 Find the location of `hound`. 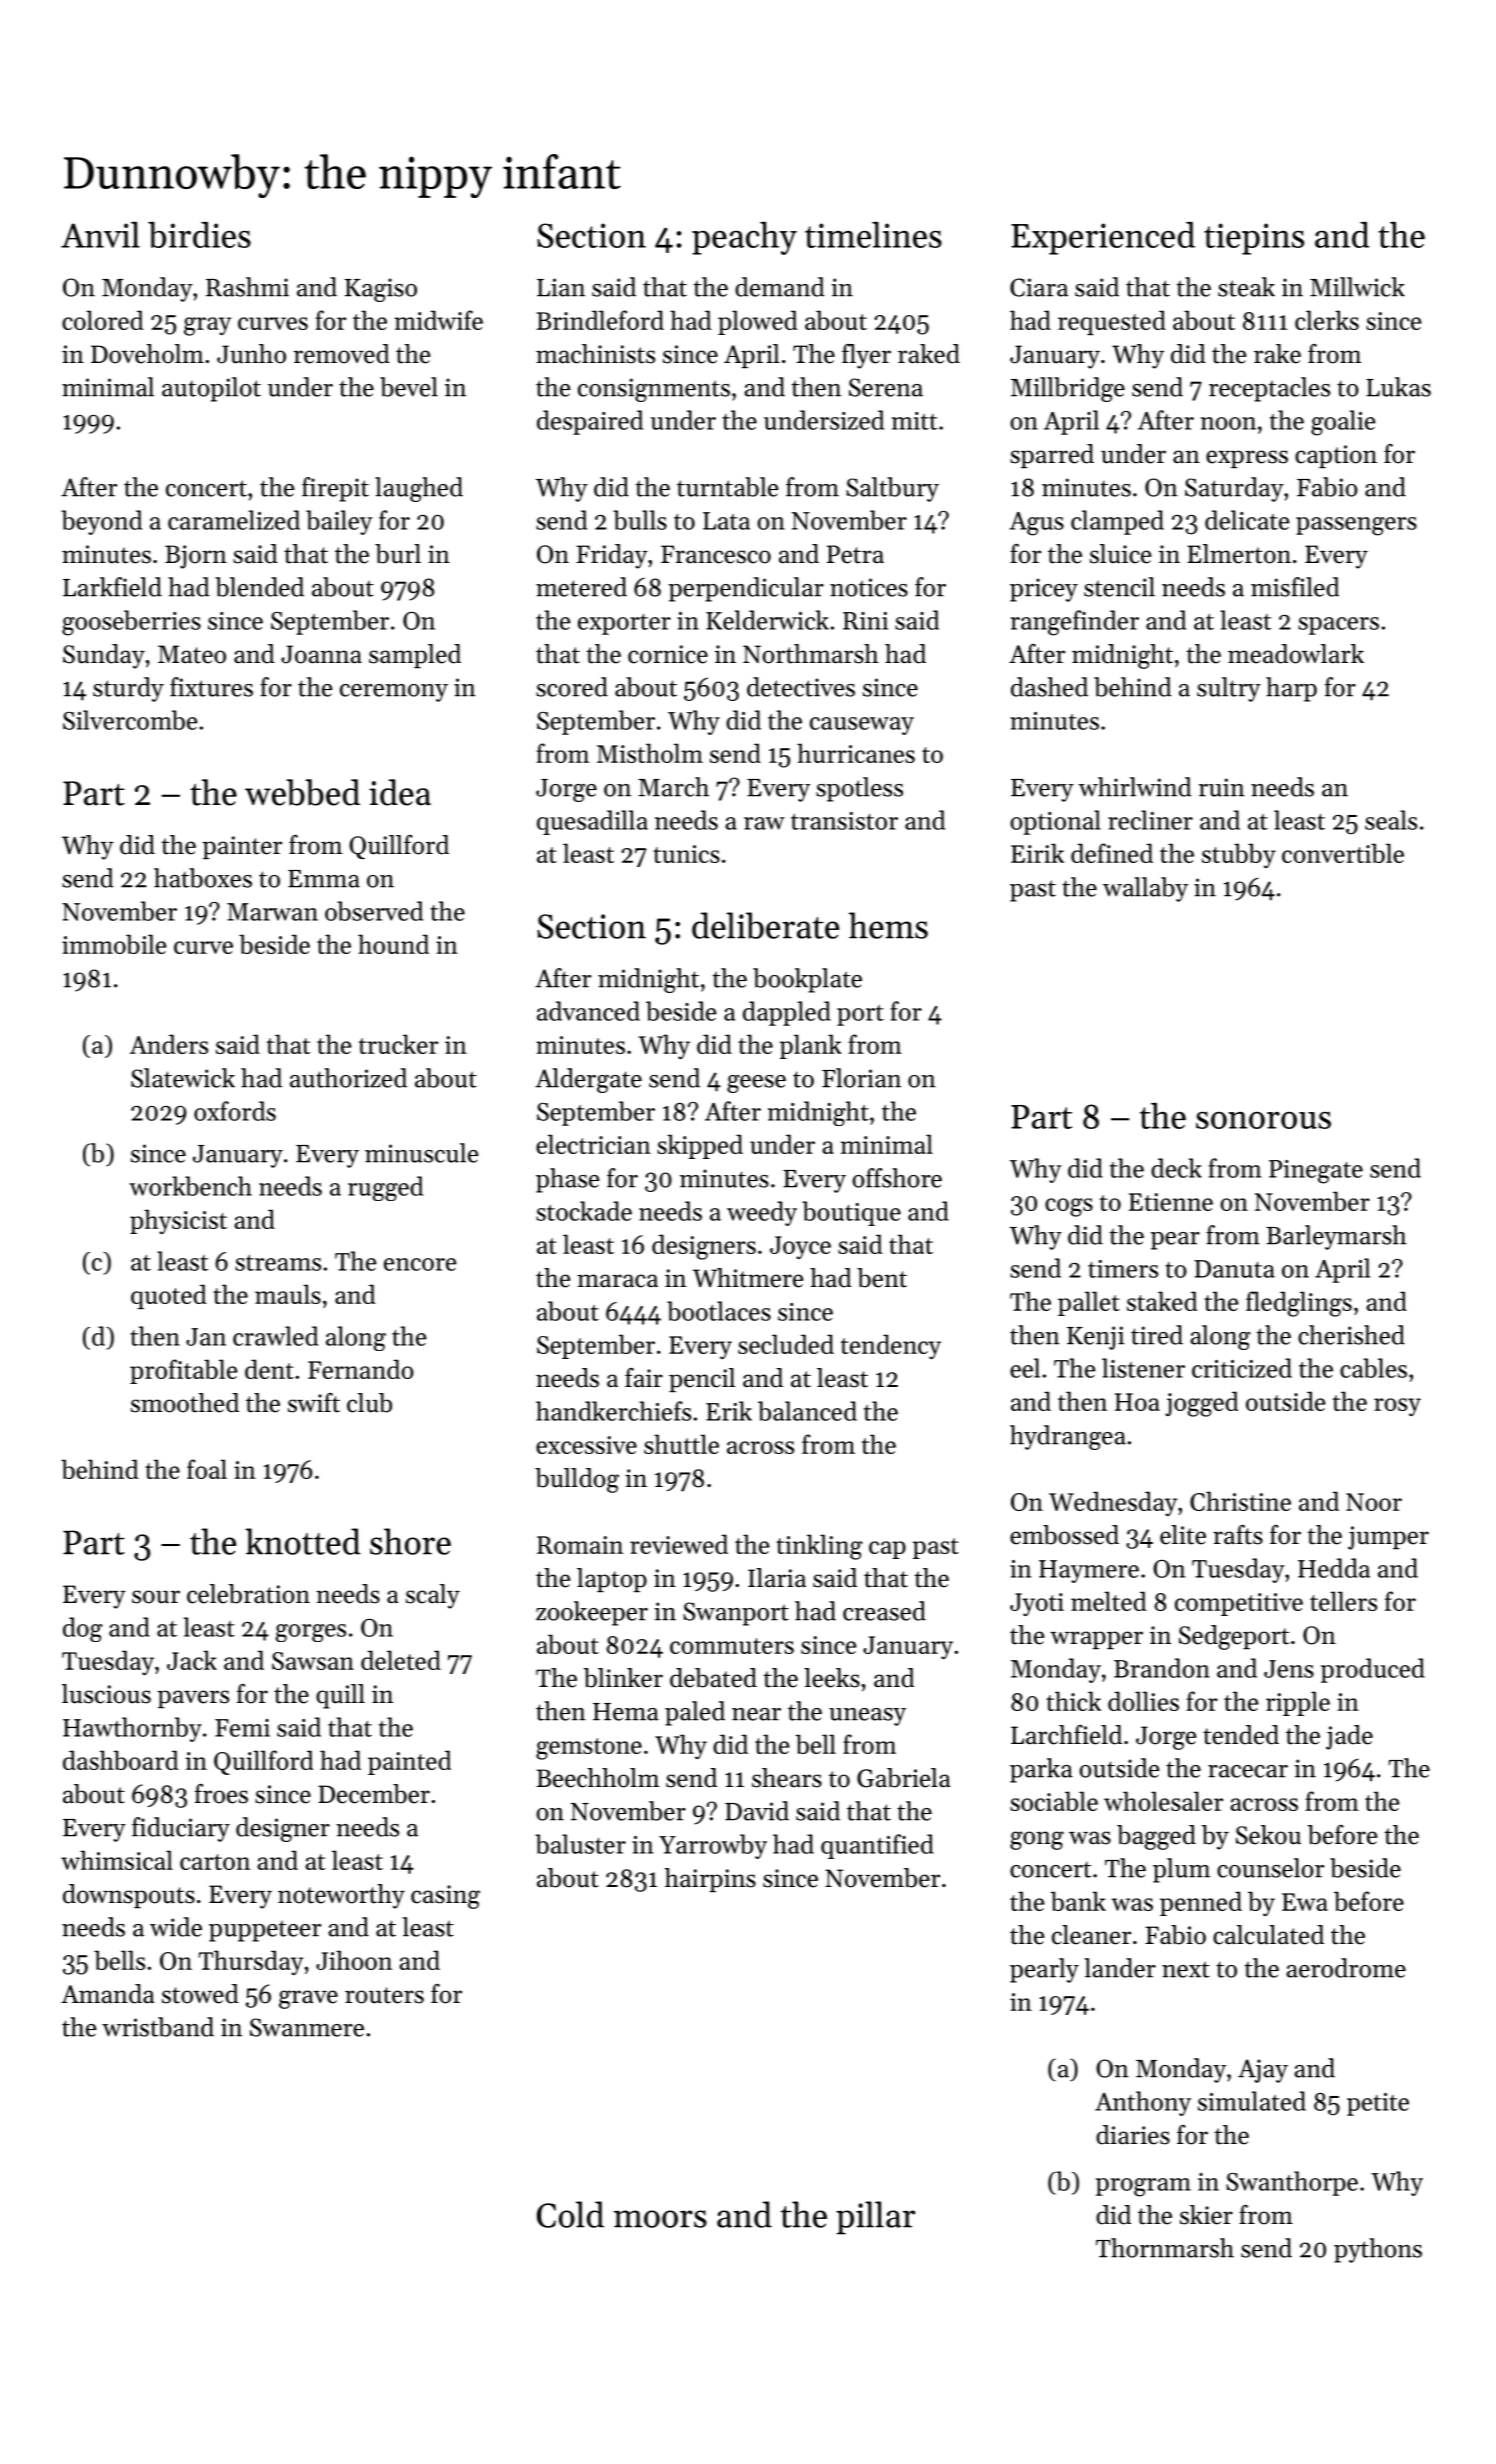

hound is located at coordinates (393, 944).
